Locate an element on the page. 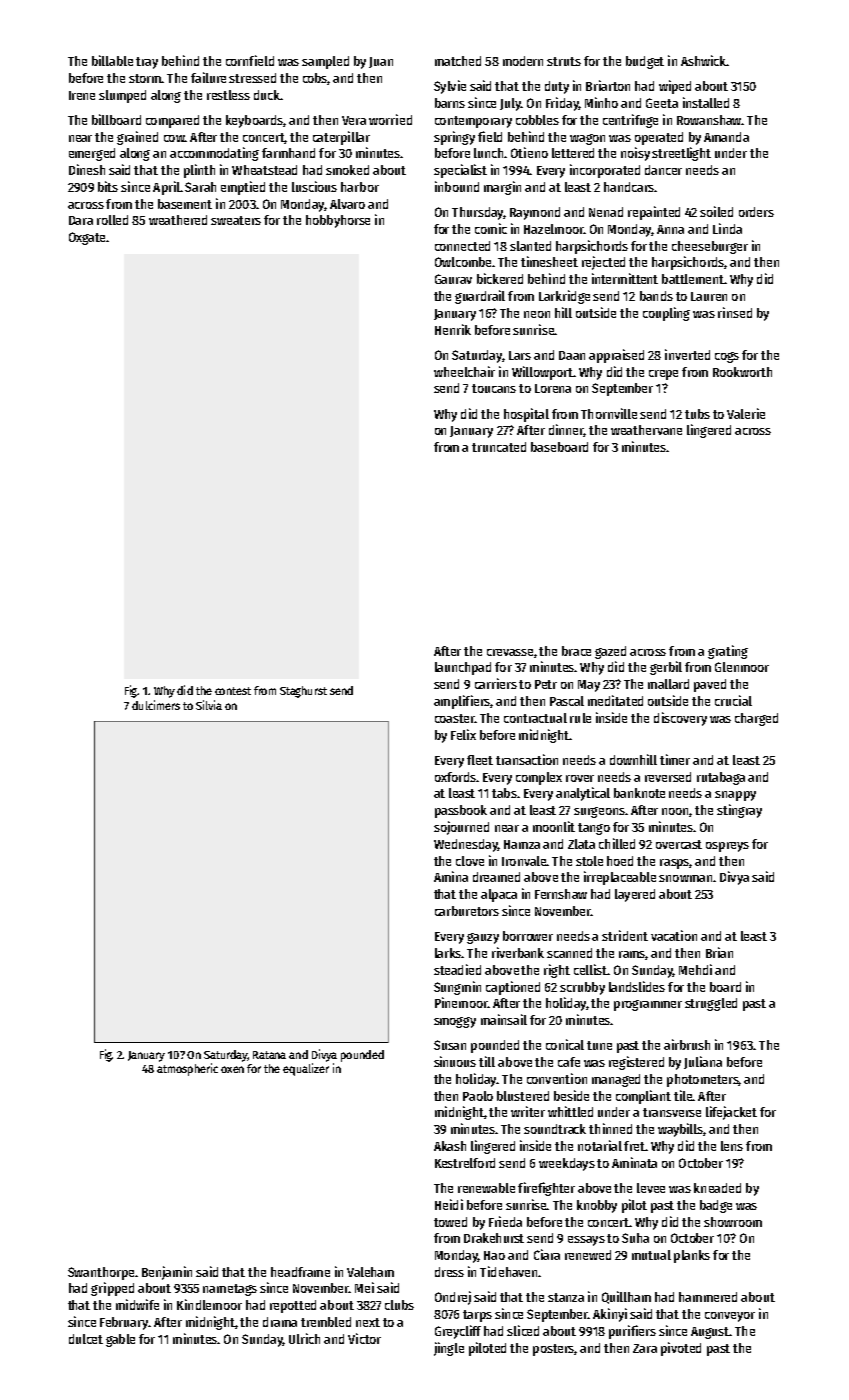 Image resolution: width=849 pixels, height=1400 pixels. Staghurst is located at coordinates (303, 692).
